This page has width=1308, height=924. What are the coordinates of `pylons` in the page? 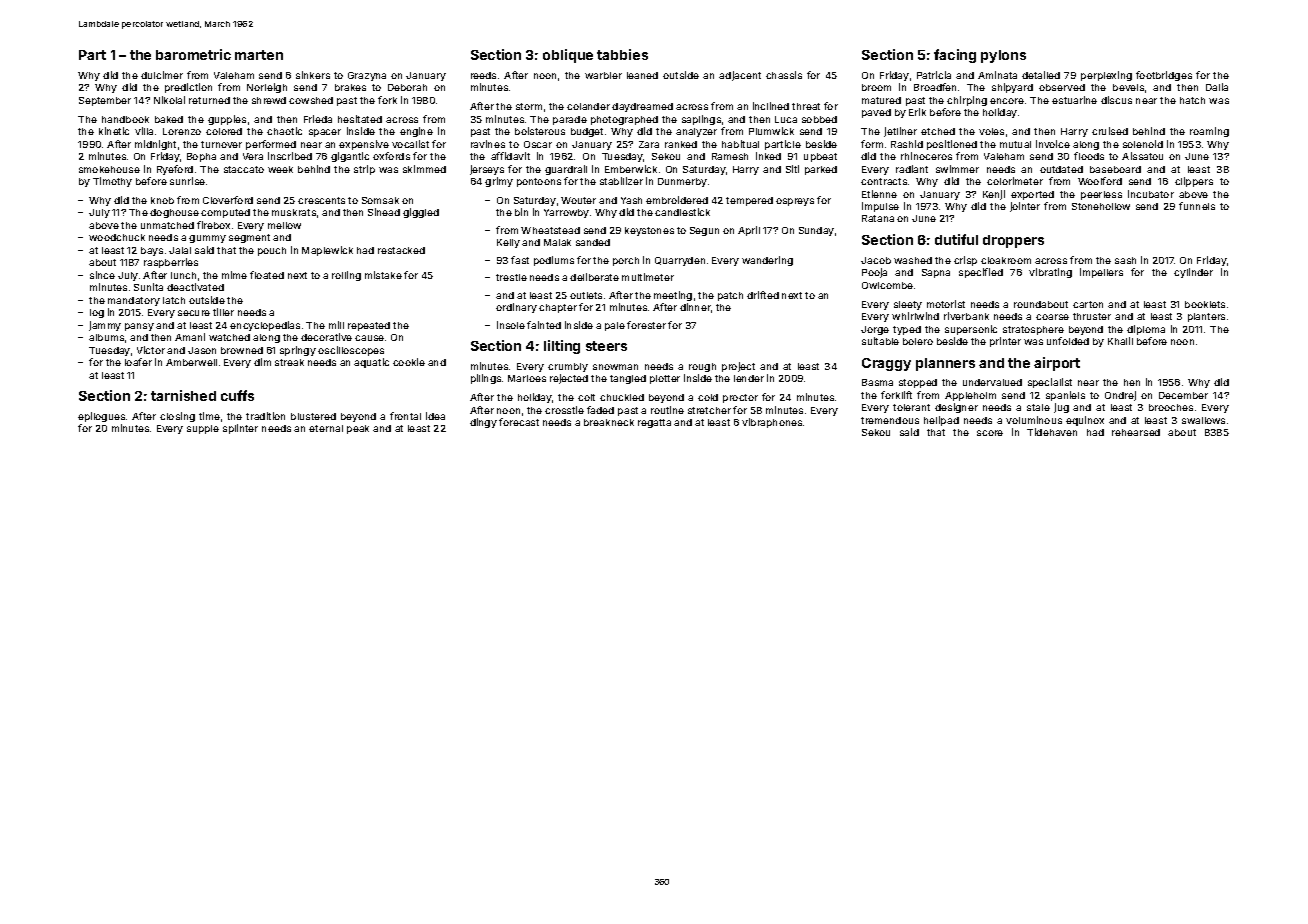 It's located at (1003, 56).
